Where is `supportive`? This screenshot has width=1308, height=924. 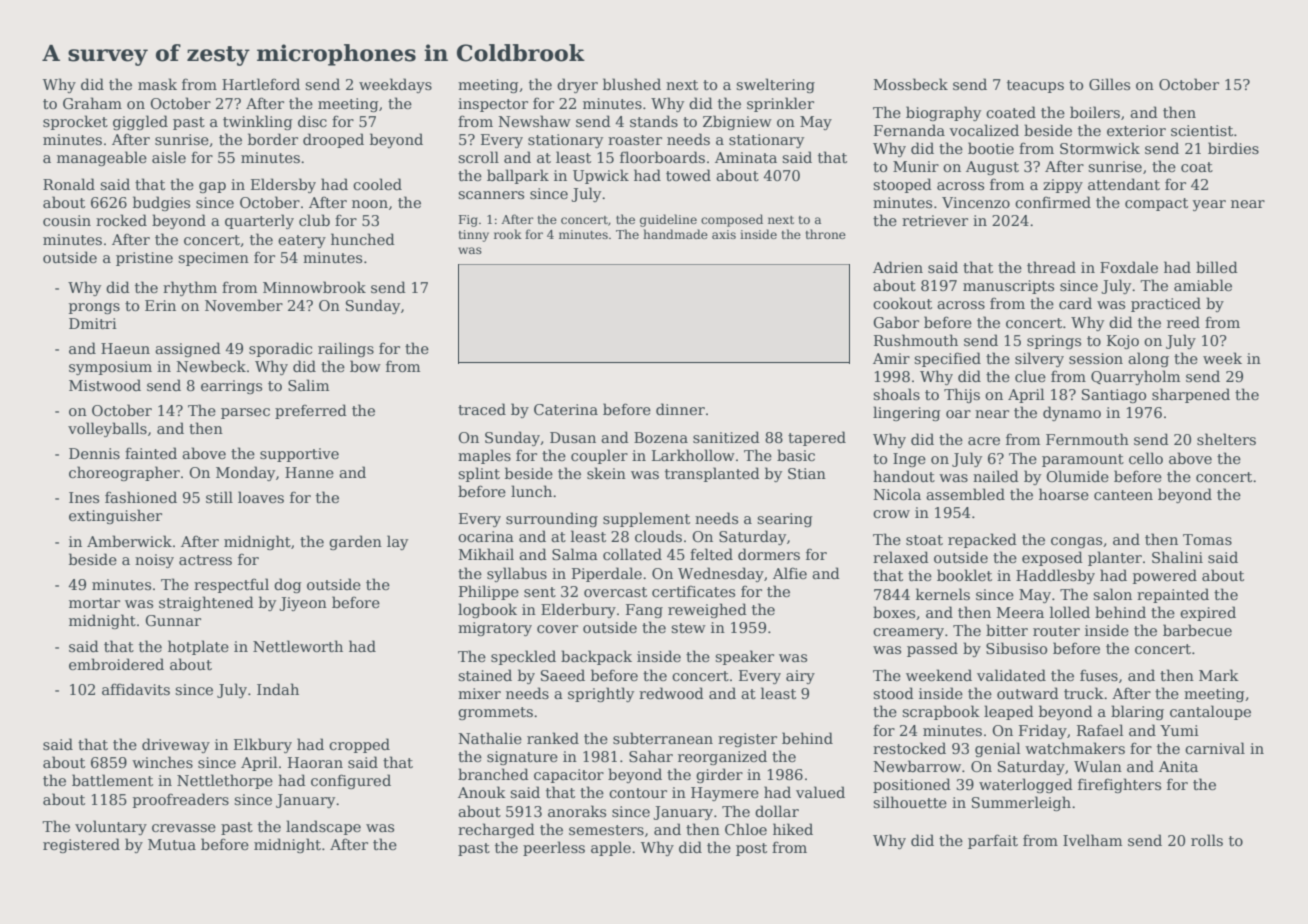
supportive is located at coordinates (299, 455).
